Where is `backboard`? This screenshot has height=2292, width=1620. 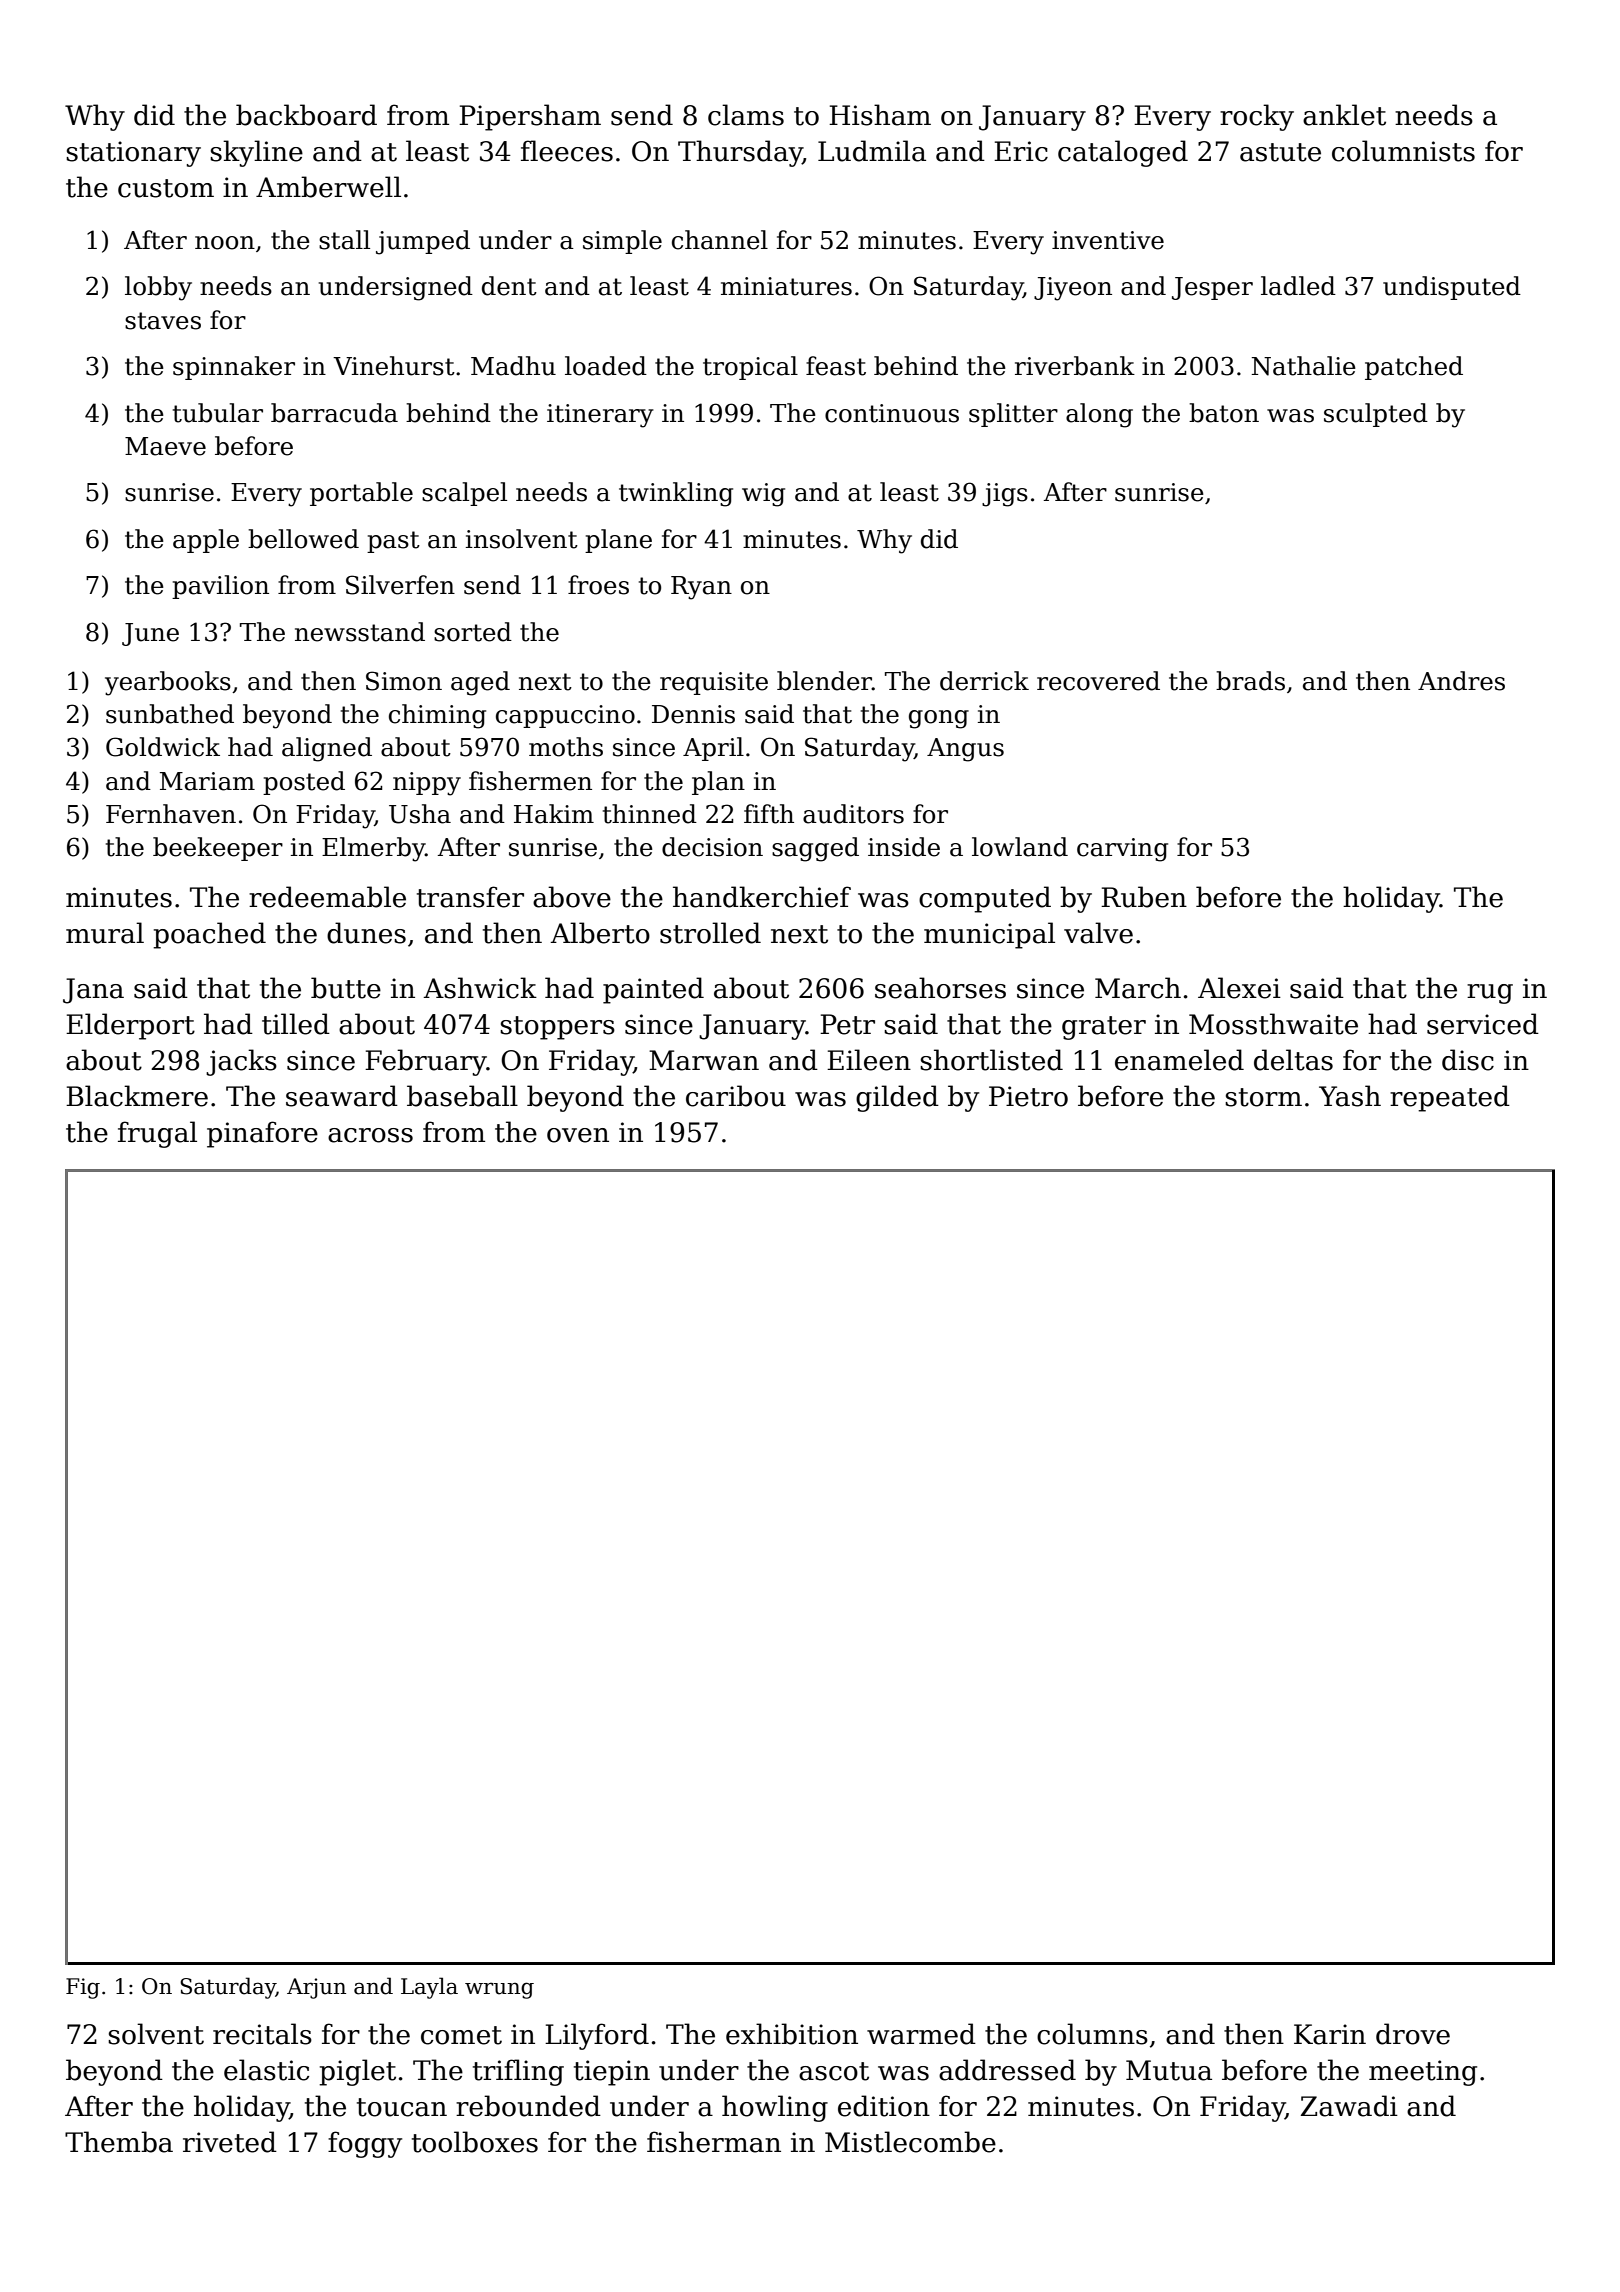 backboard is located at coordinates (306, 115).
